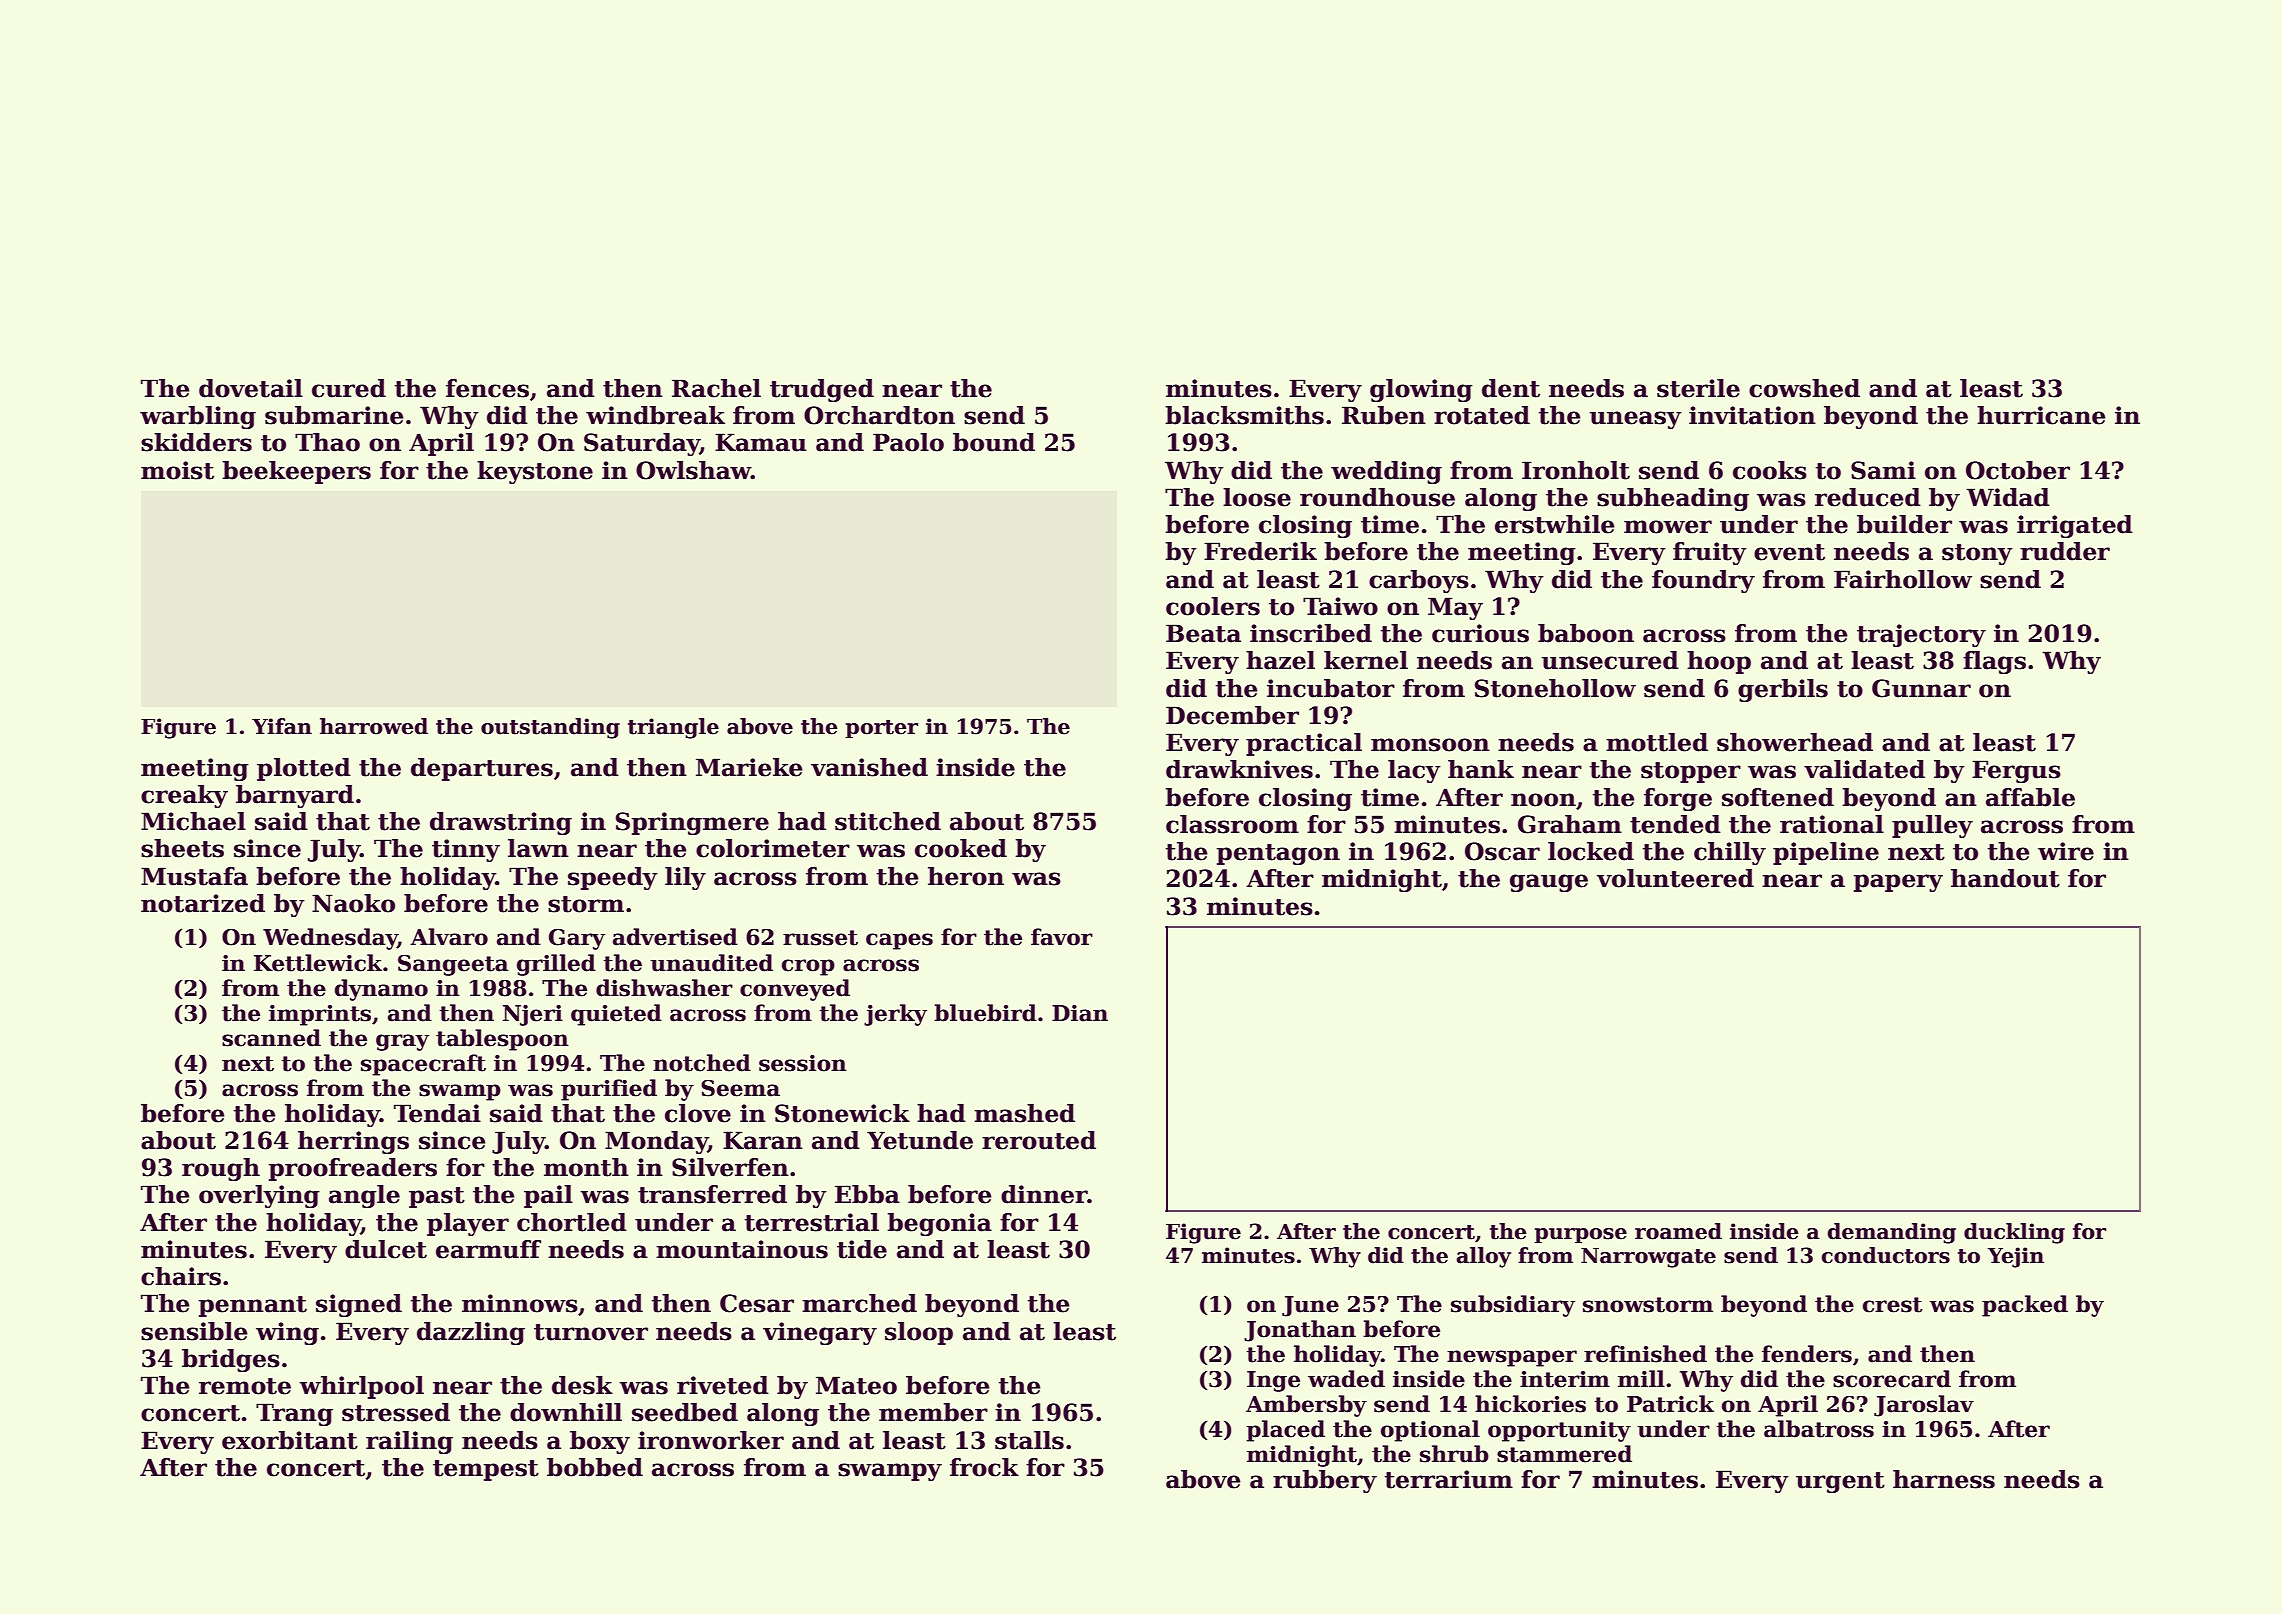 This screenshot has height=1614, width=2282. What do you see at coordinates (2030, 797) in the screenshot?
I see `affable` at bounding box center [2030, 797].
